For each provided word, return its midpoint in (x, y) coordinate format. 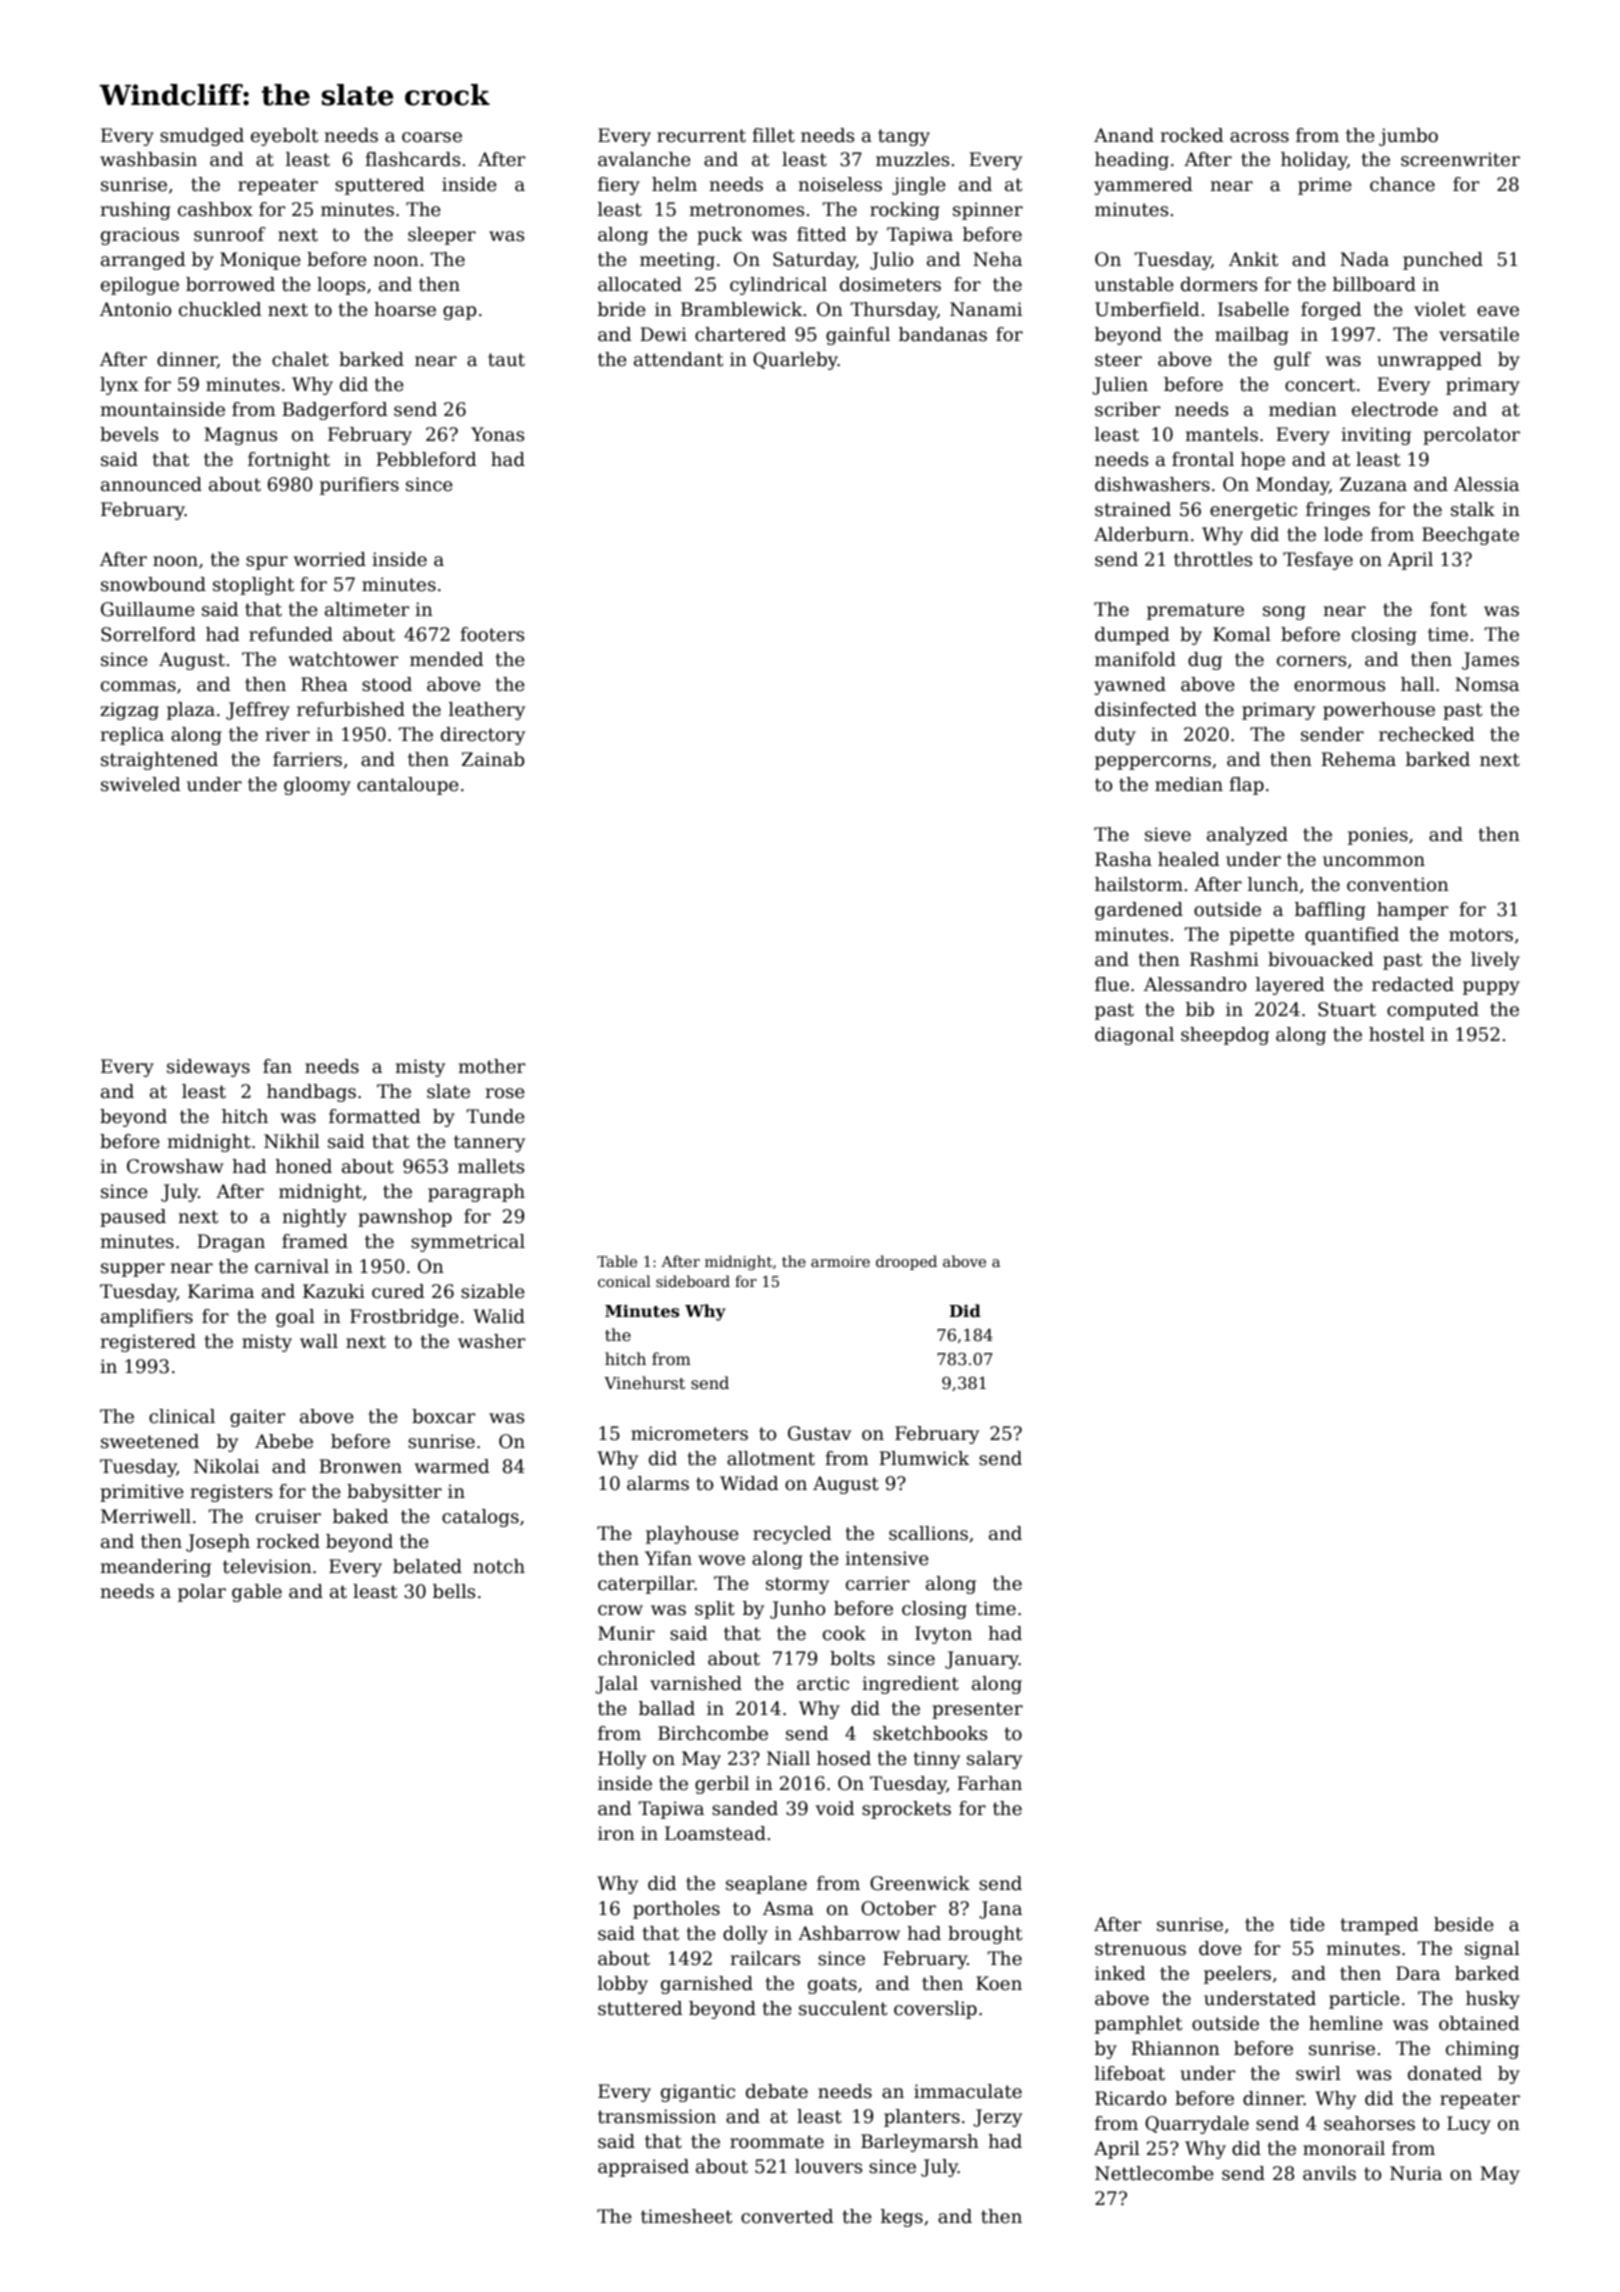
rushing (135, 211)
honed (303, 1166)
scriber (1127, 409)
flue (1112, 984)
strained (1133, 509)
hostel (1397, 1034)
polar (202, 1593)
